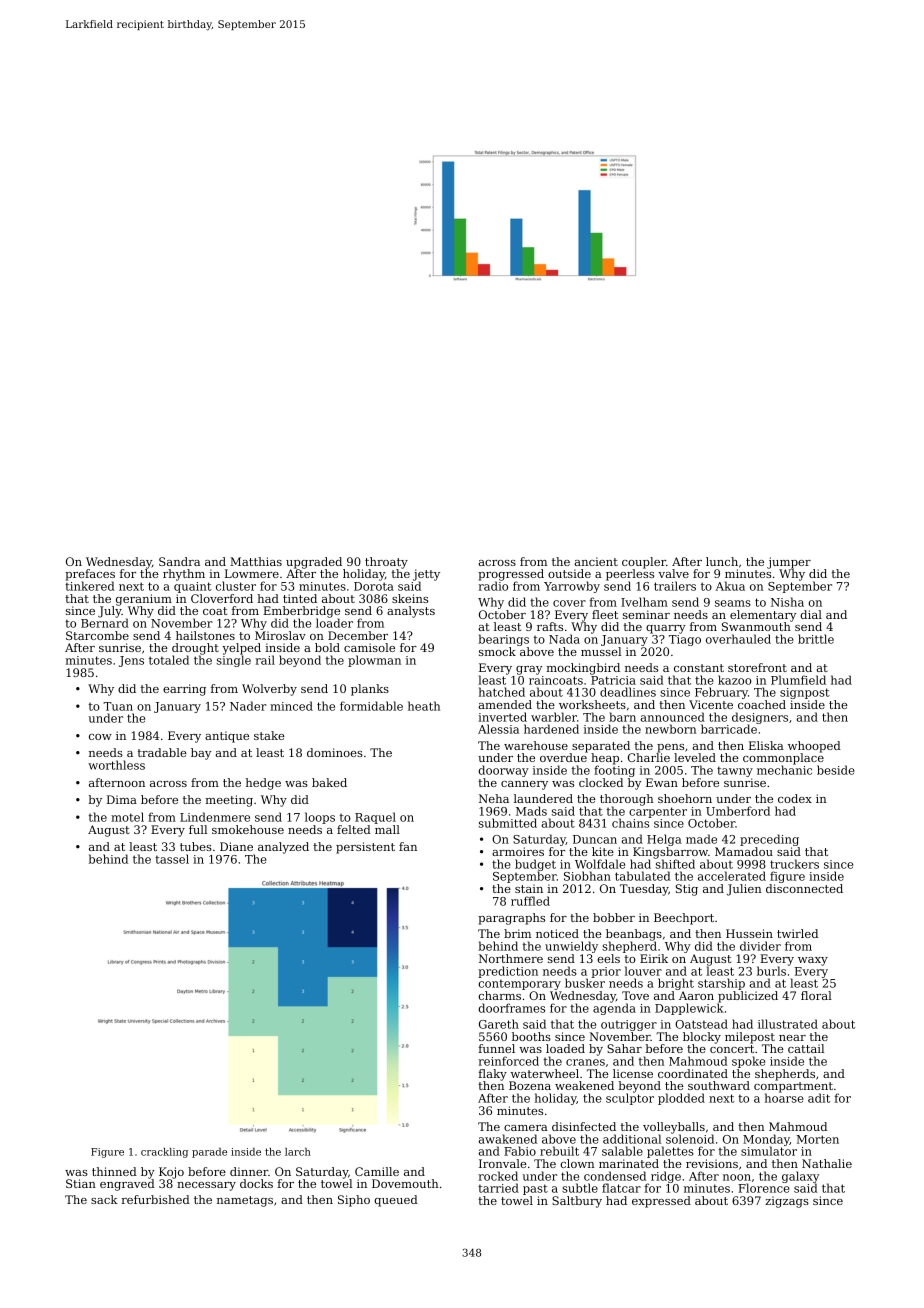 This screenshot has height=1308, width=924. Describe the element at coordinates (100, 737) in the screenshot. I see `cow` at that location.
